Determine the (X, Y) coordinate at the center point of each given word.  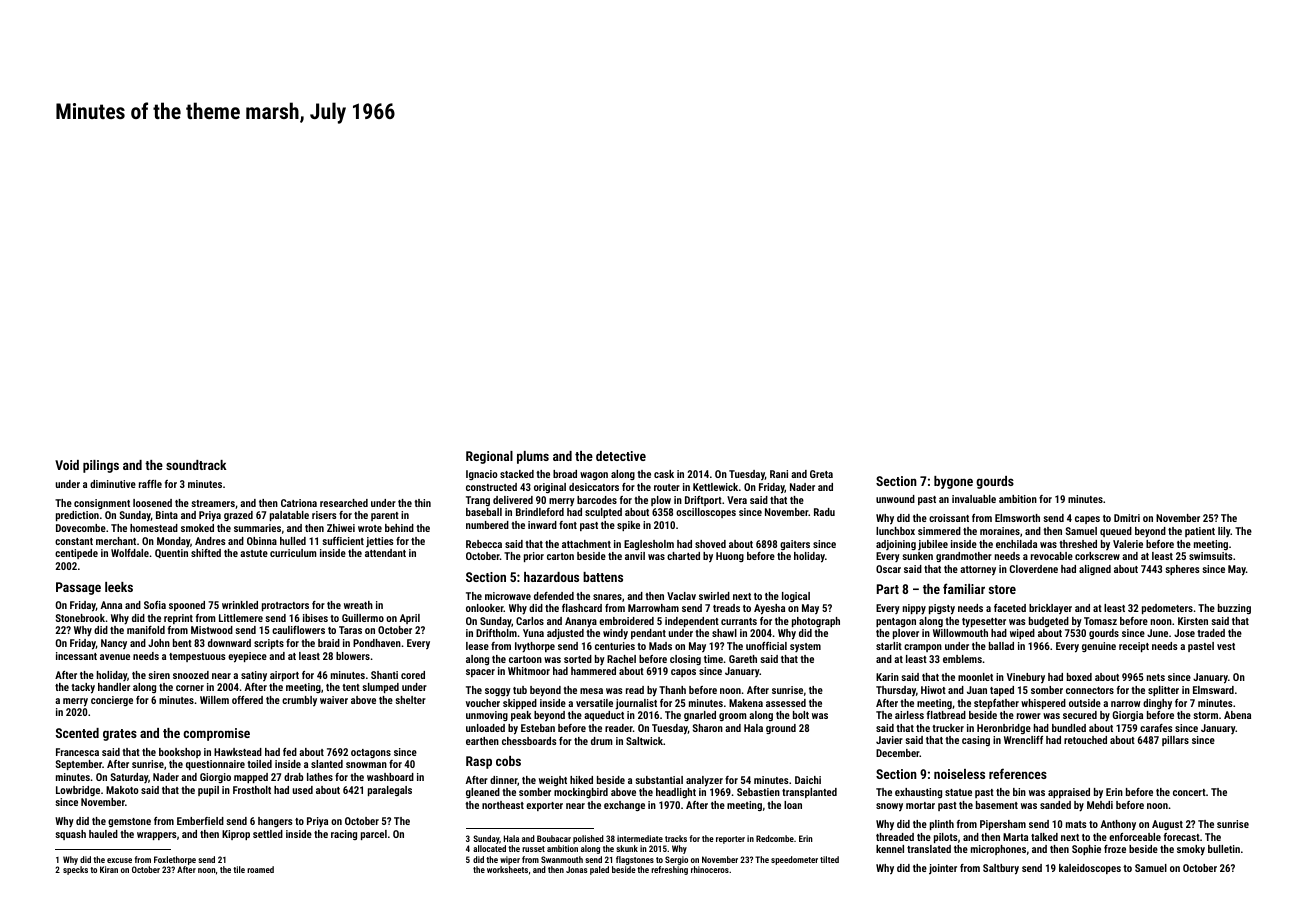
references (1018, 773)
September (79, 765)
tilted (829, 859)
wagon (594, 476)
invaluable (974, 499)
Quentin (171, 553)
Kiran (109, 869)
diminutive (113, 484)
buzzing (1234, 609)
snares (607, 597)
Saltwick (644, 741)
